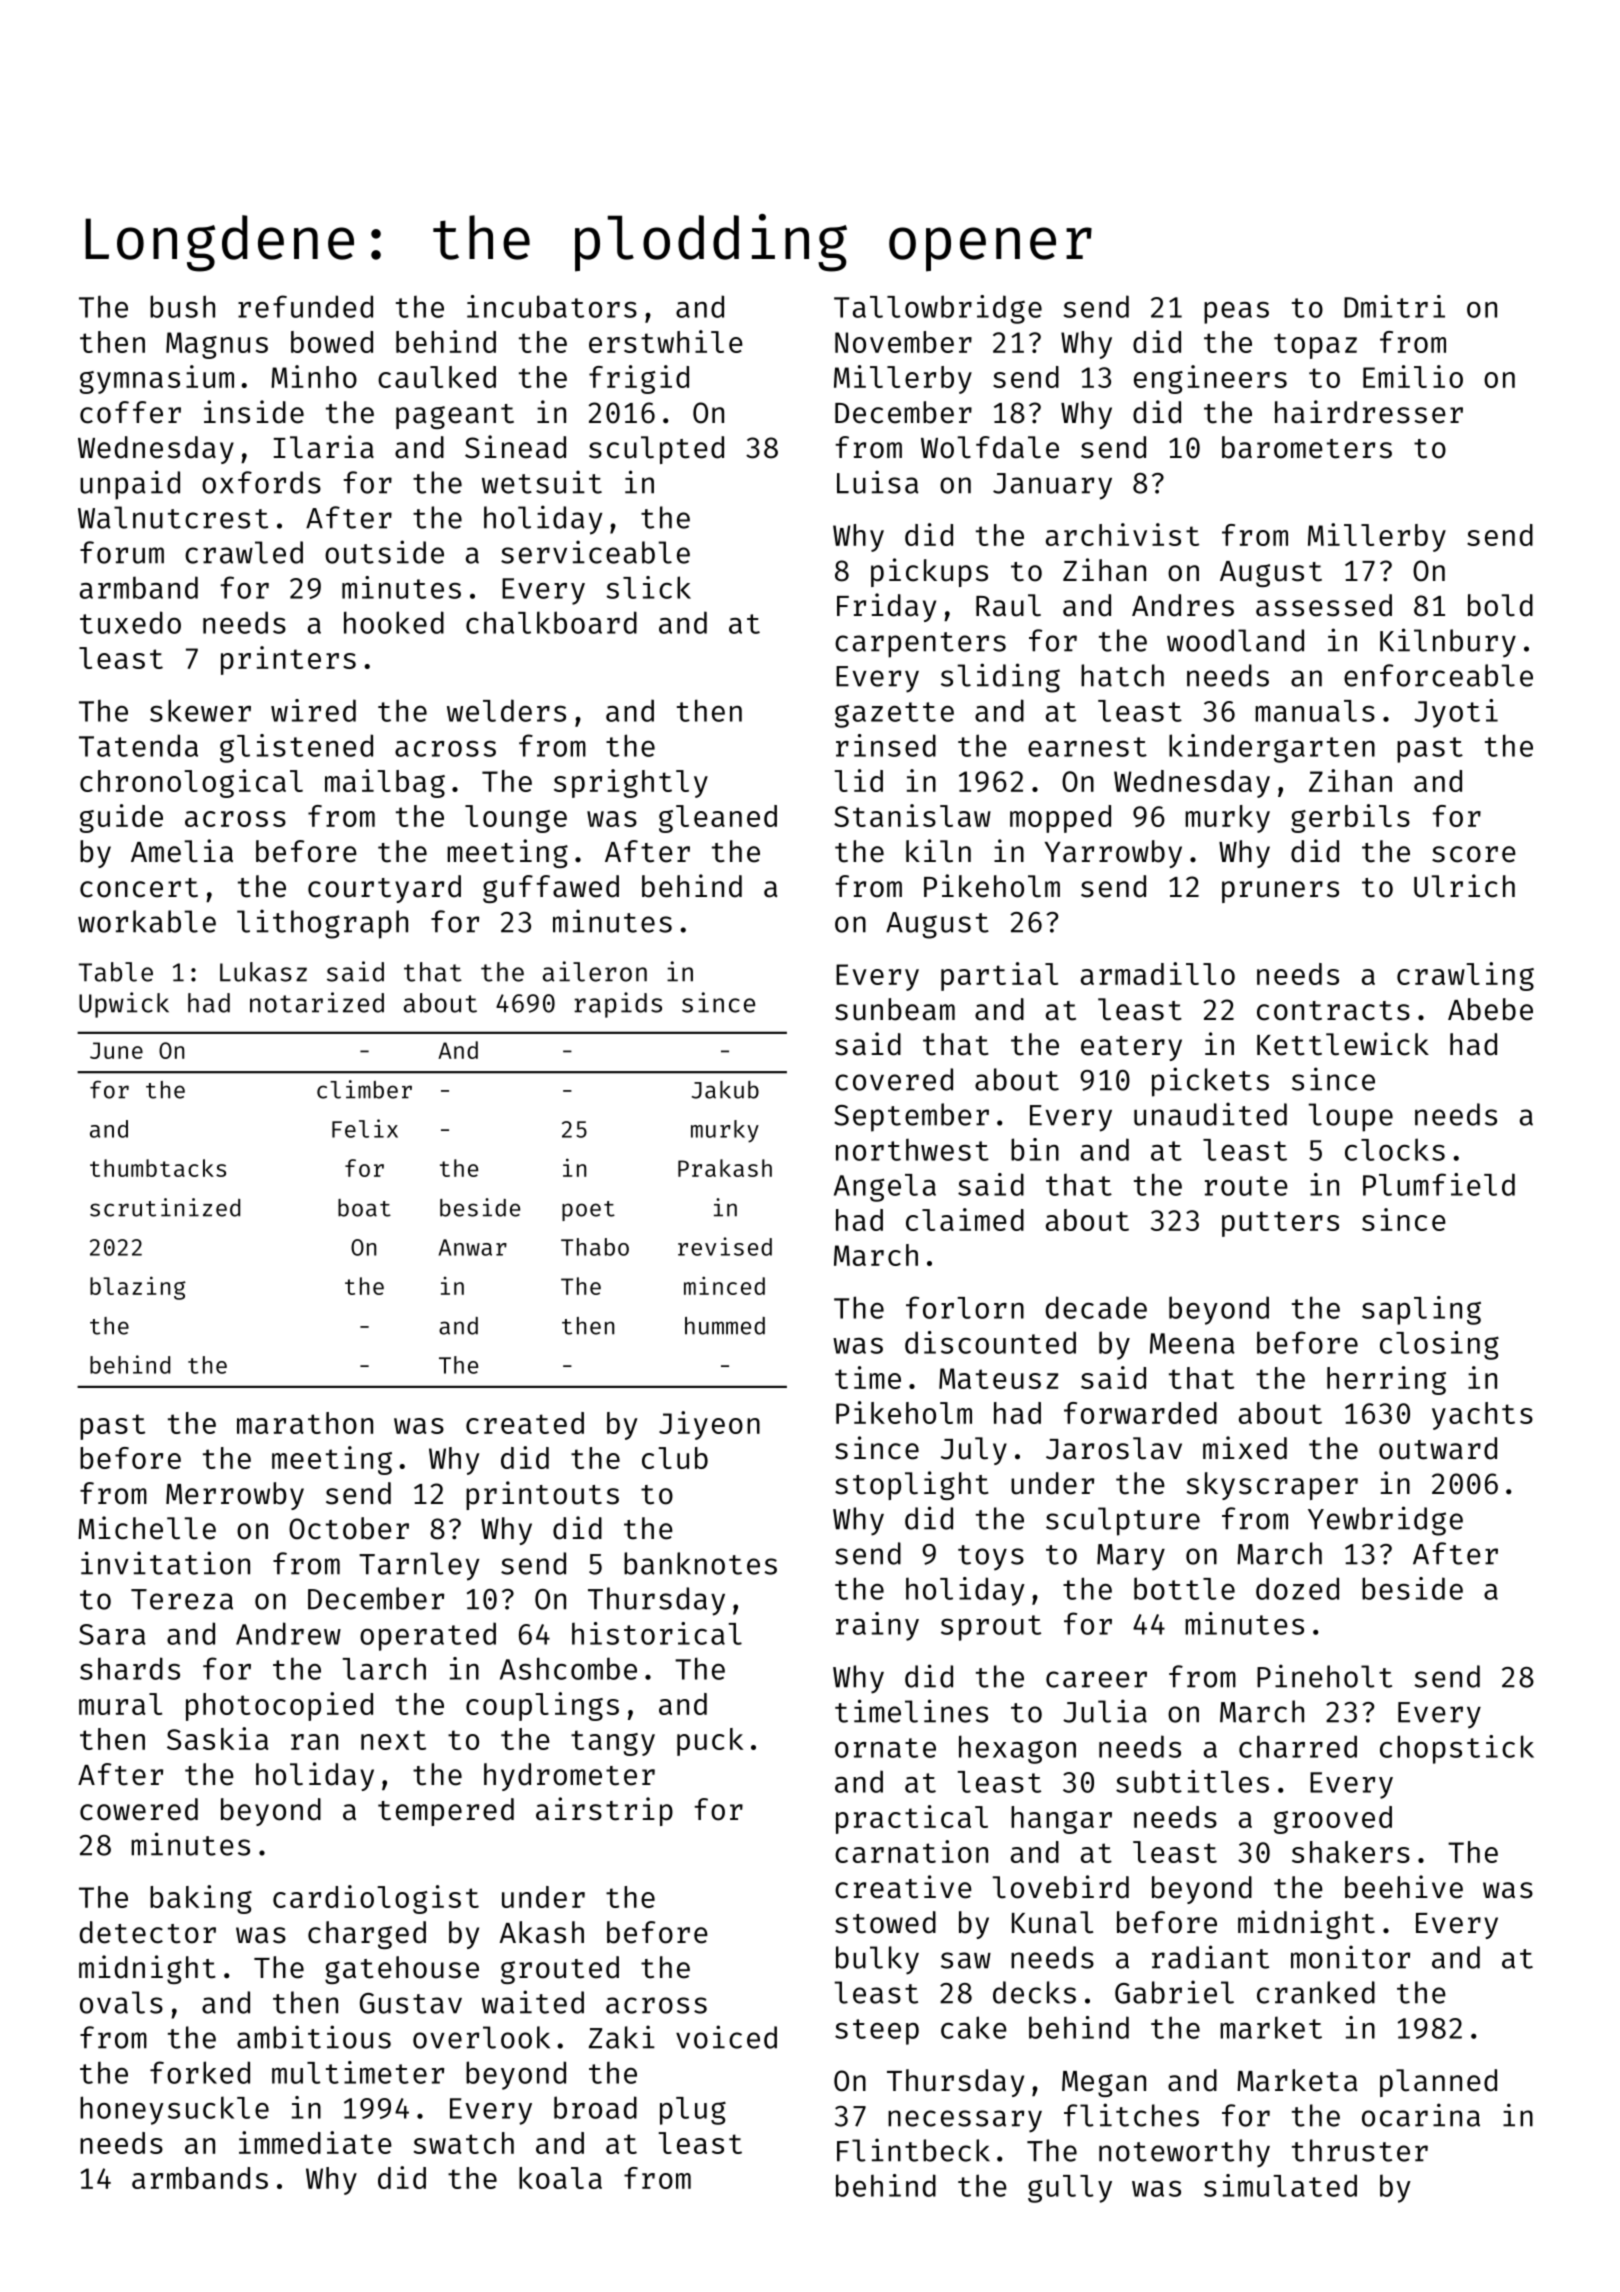  What do you see at coordinates (116, 1050) in the image?
I see `June` at bounding box center [116, 1050].
